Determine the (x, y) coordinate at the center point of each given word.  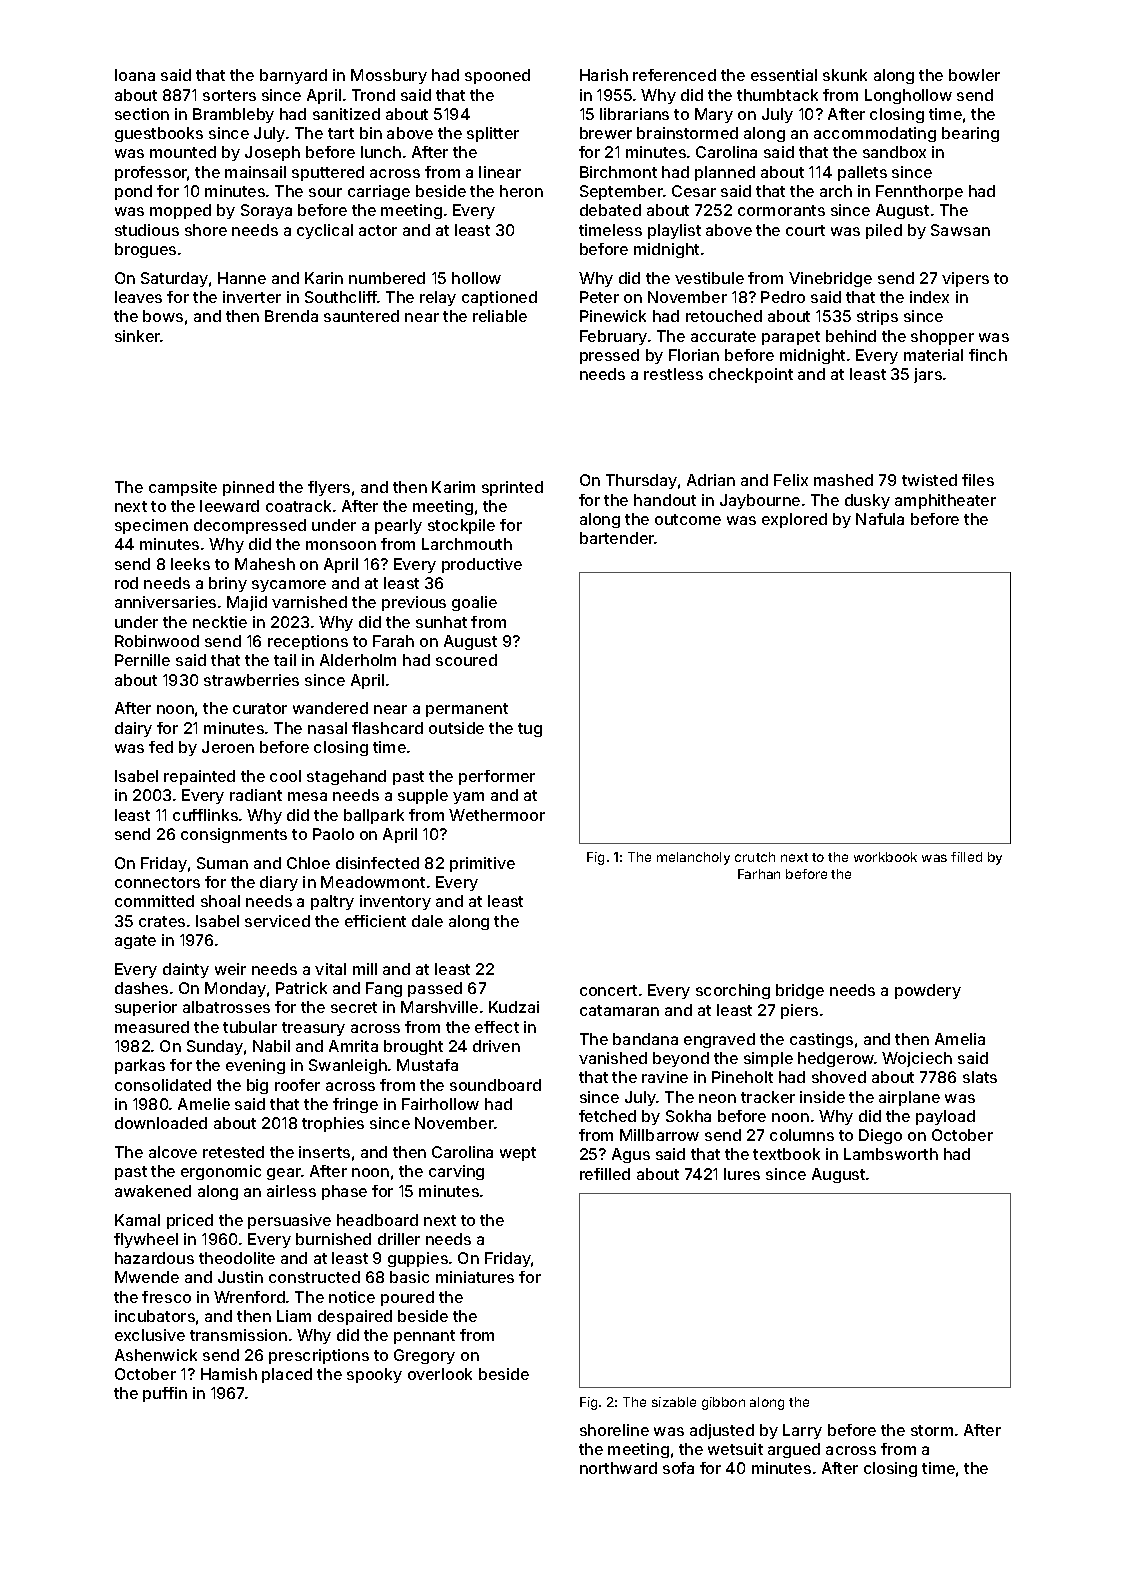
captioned (499, 298)
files (978, 480)
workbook (885, 857)
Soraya (266, 211)
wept (518, 1154)
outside (456, 728)
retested (233, 1152)
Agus (631, 1155)
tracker (768, 1097)
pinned (248, 488)
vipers (965, 279)
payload (945, 1117)
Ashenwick (156, 1355)
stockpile (461, 526)
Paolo (333, 834)
